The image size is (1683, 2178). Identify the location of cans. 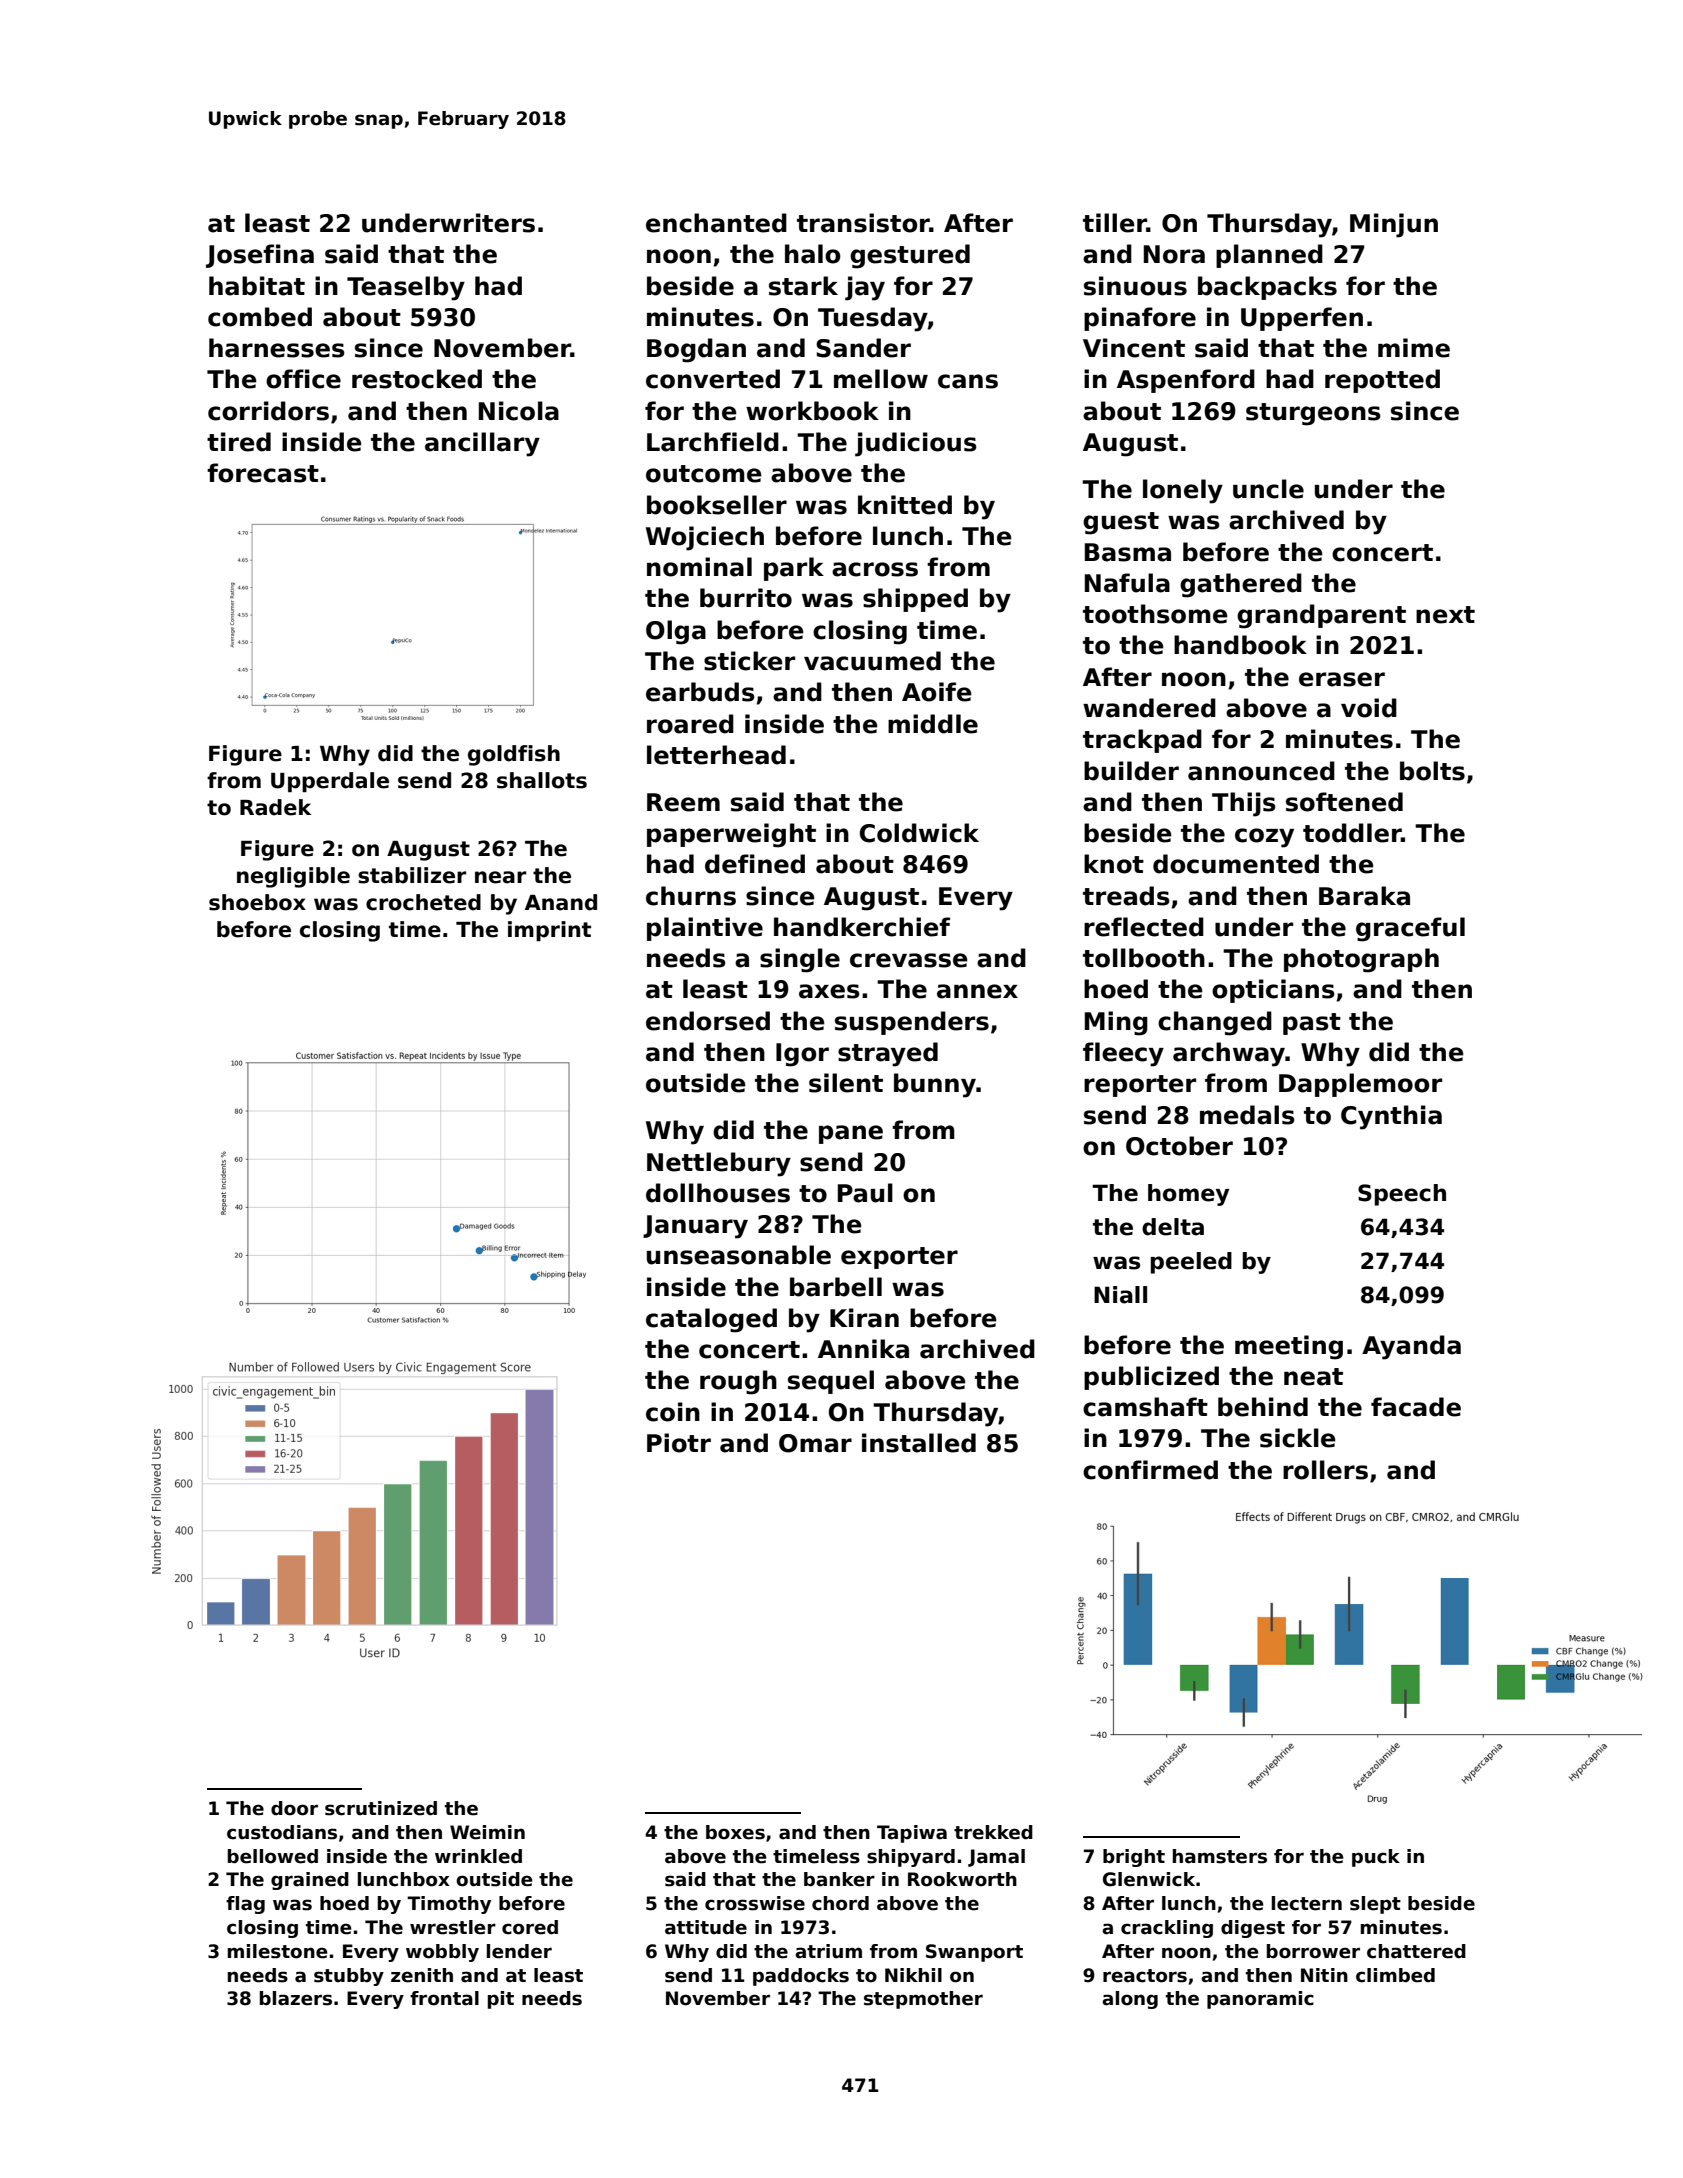
(968, 381).
